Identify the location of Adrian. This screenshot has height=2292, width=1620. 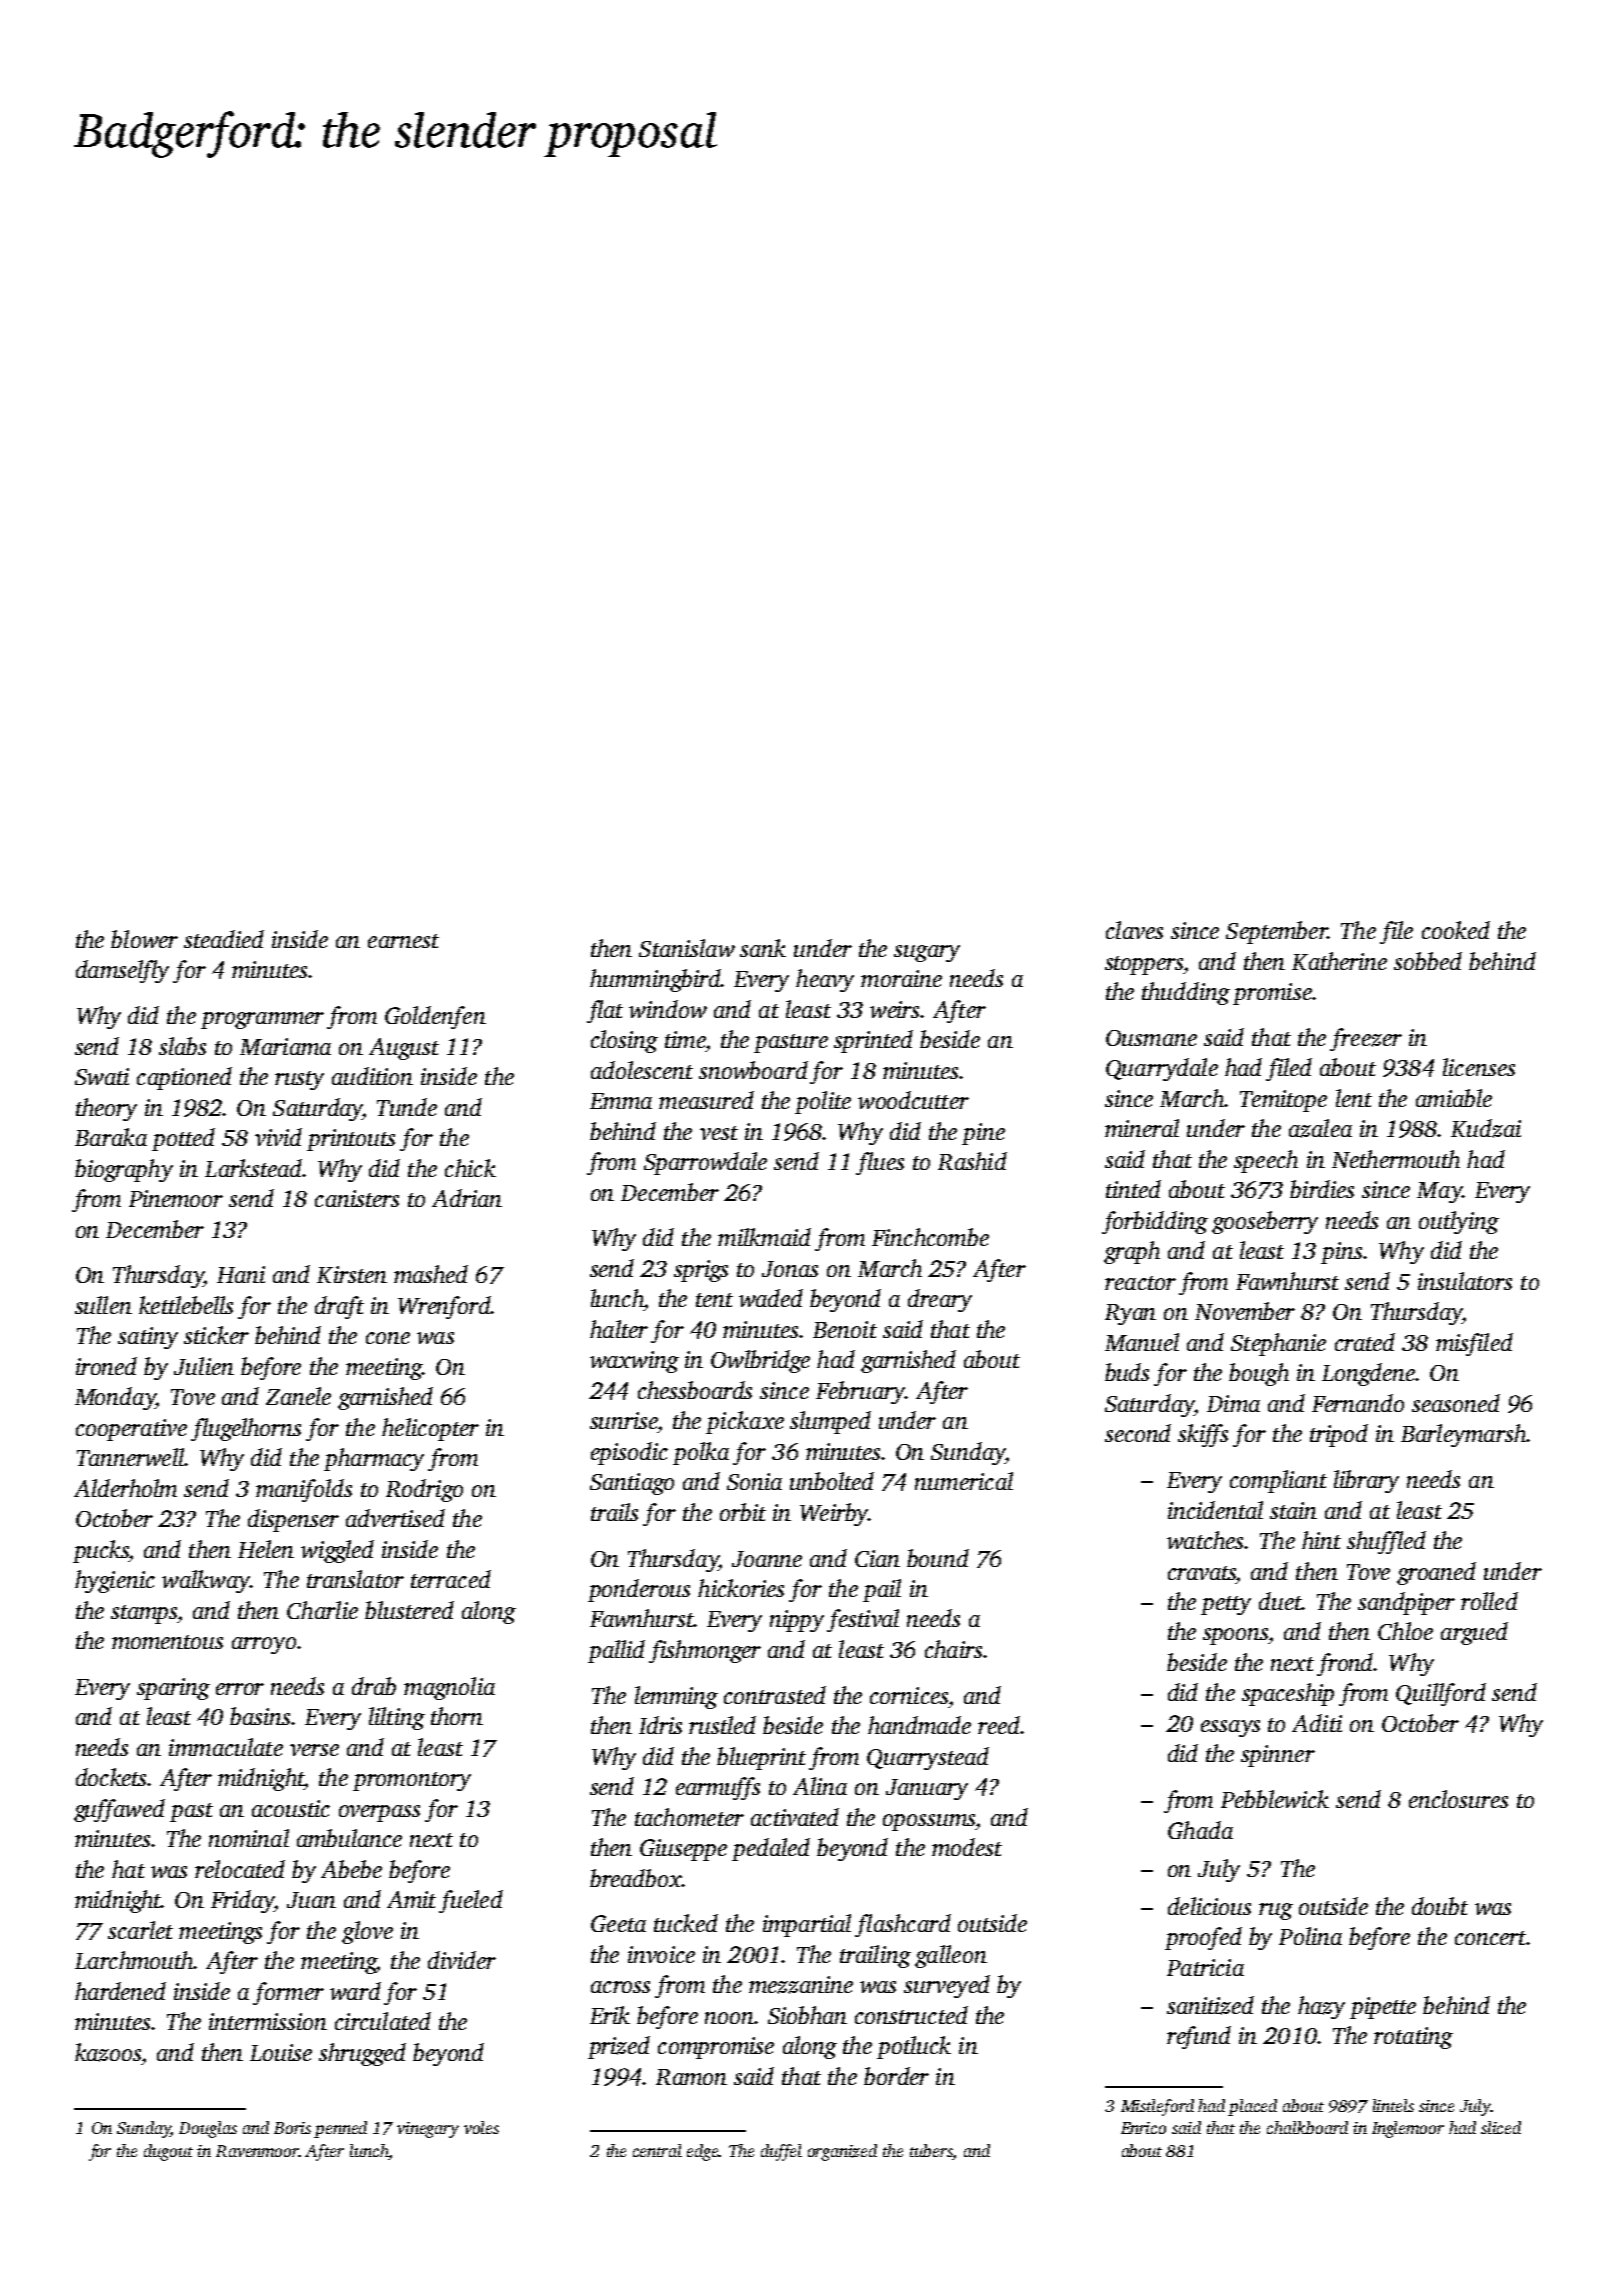
(467, 1198).
